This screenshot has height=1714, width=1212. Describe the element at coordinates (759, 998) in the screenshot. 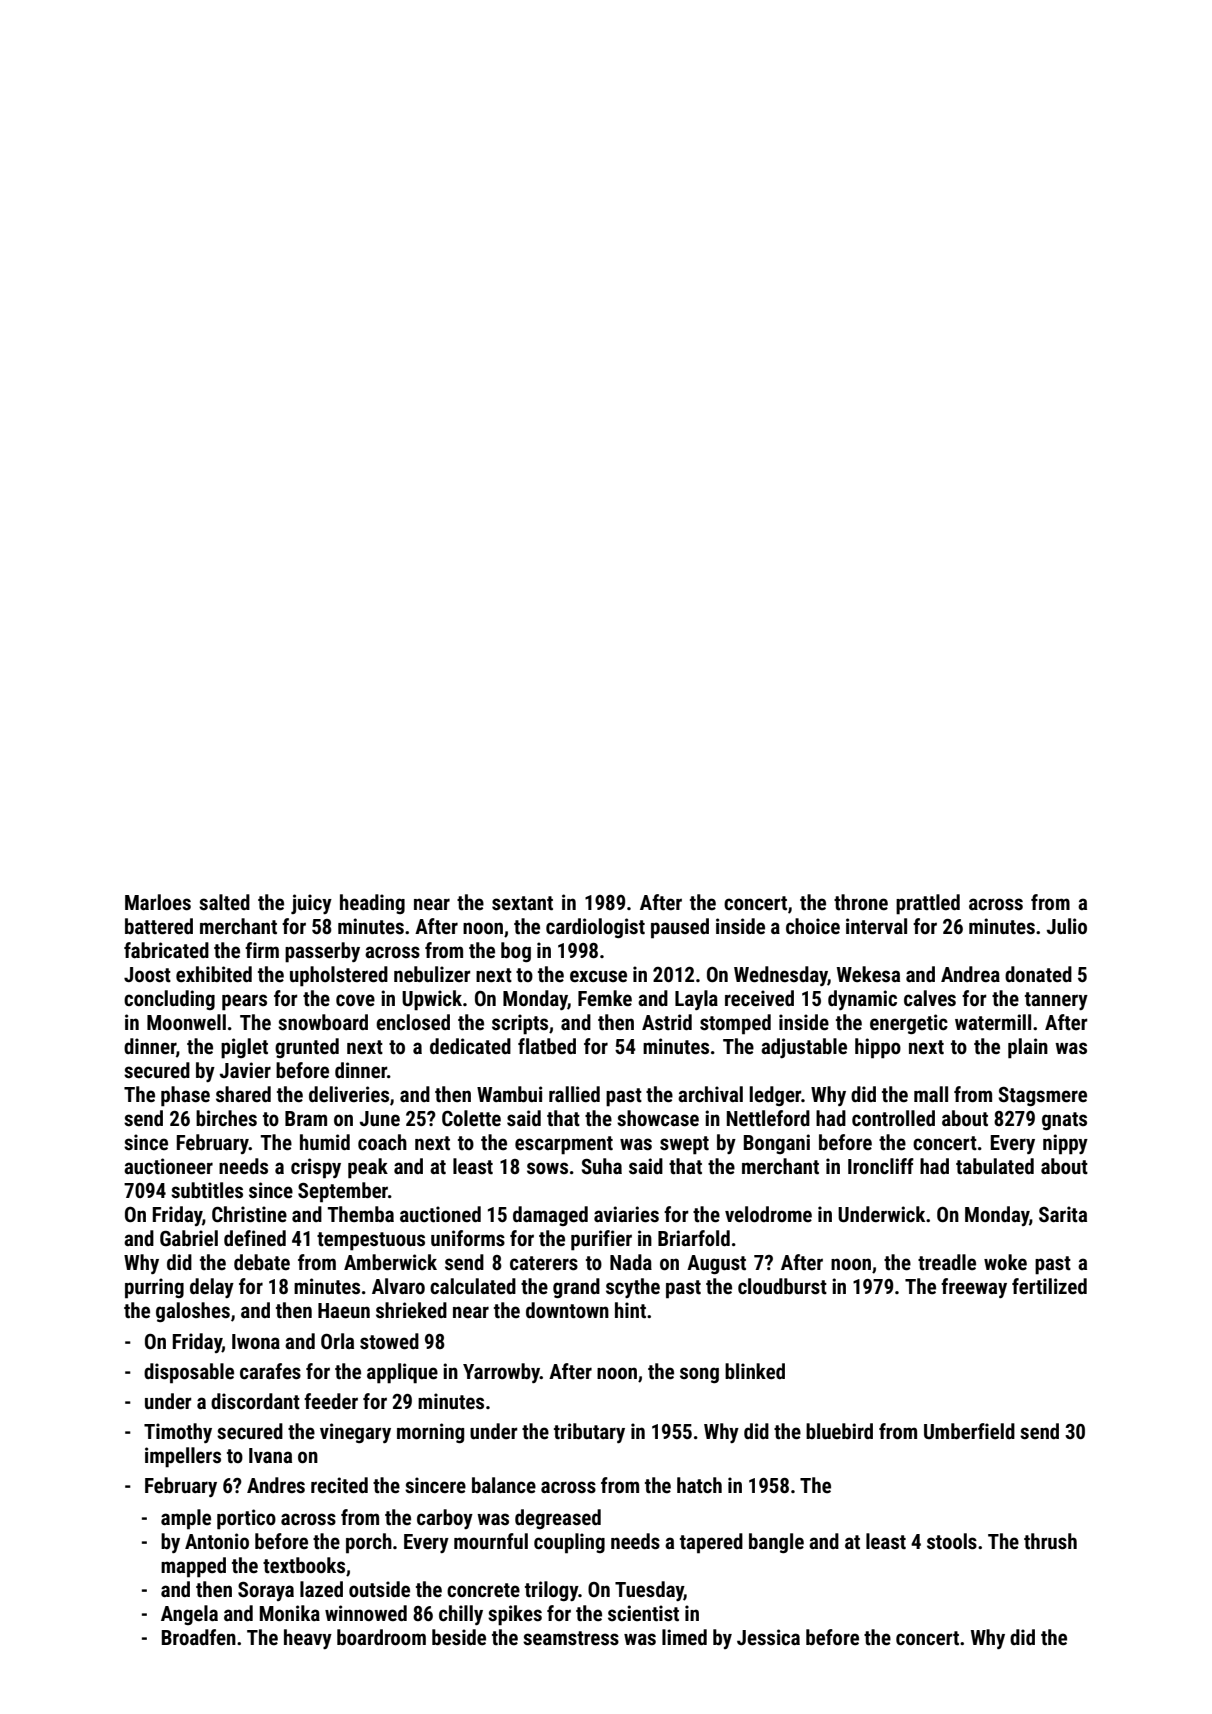

I see `received` at that location.
